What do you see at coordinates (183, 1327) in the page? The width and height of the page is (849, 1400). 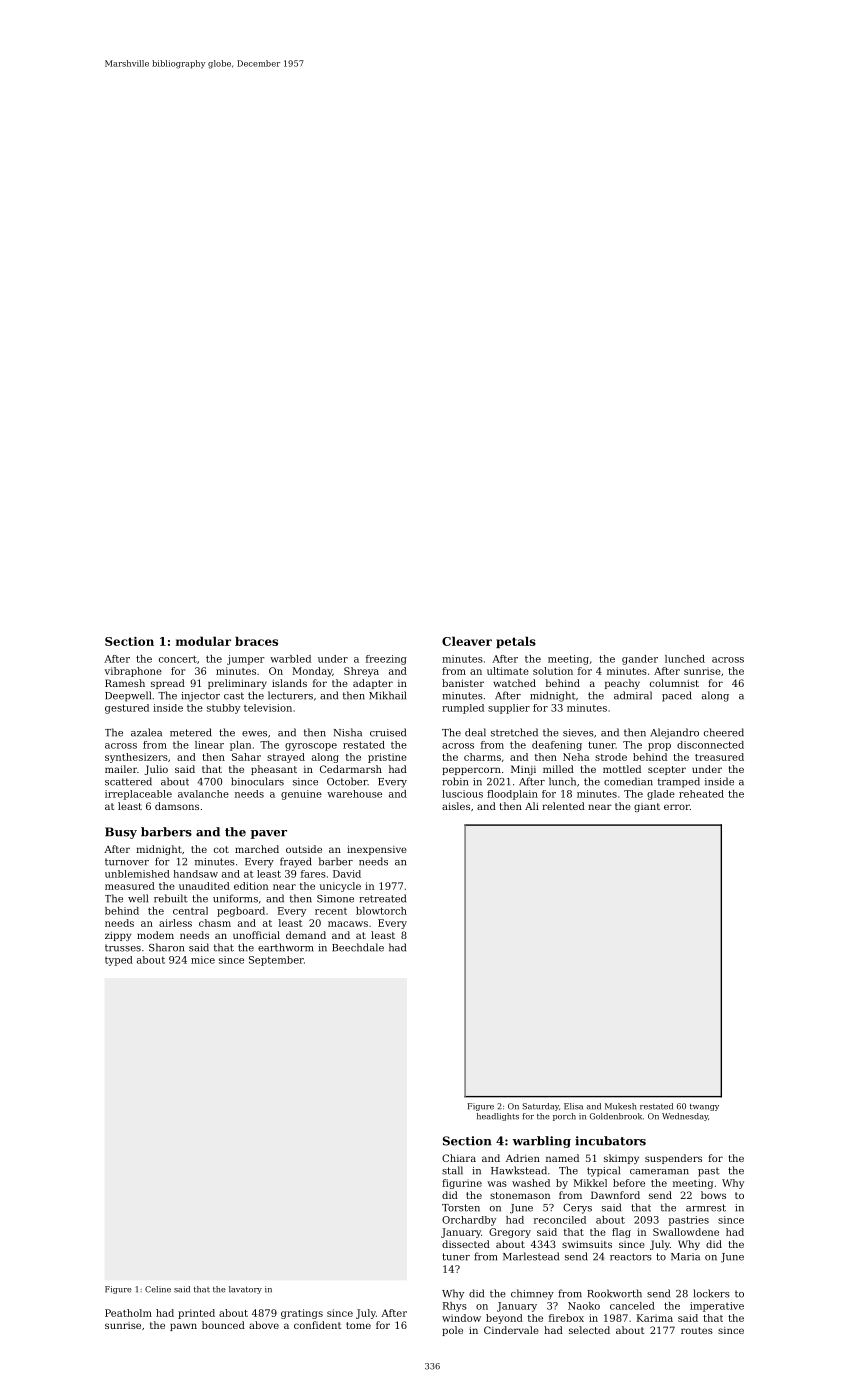 I see `pawn` at bounding box center [183, 1327].
